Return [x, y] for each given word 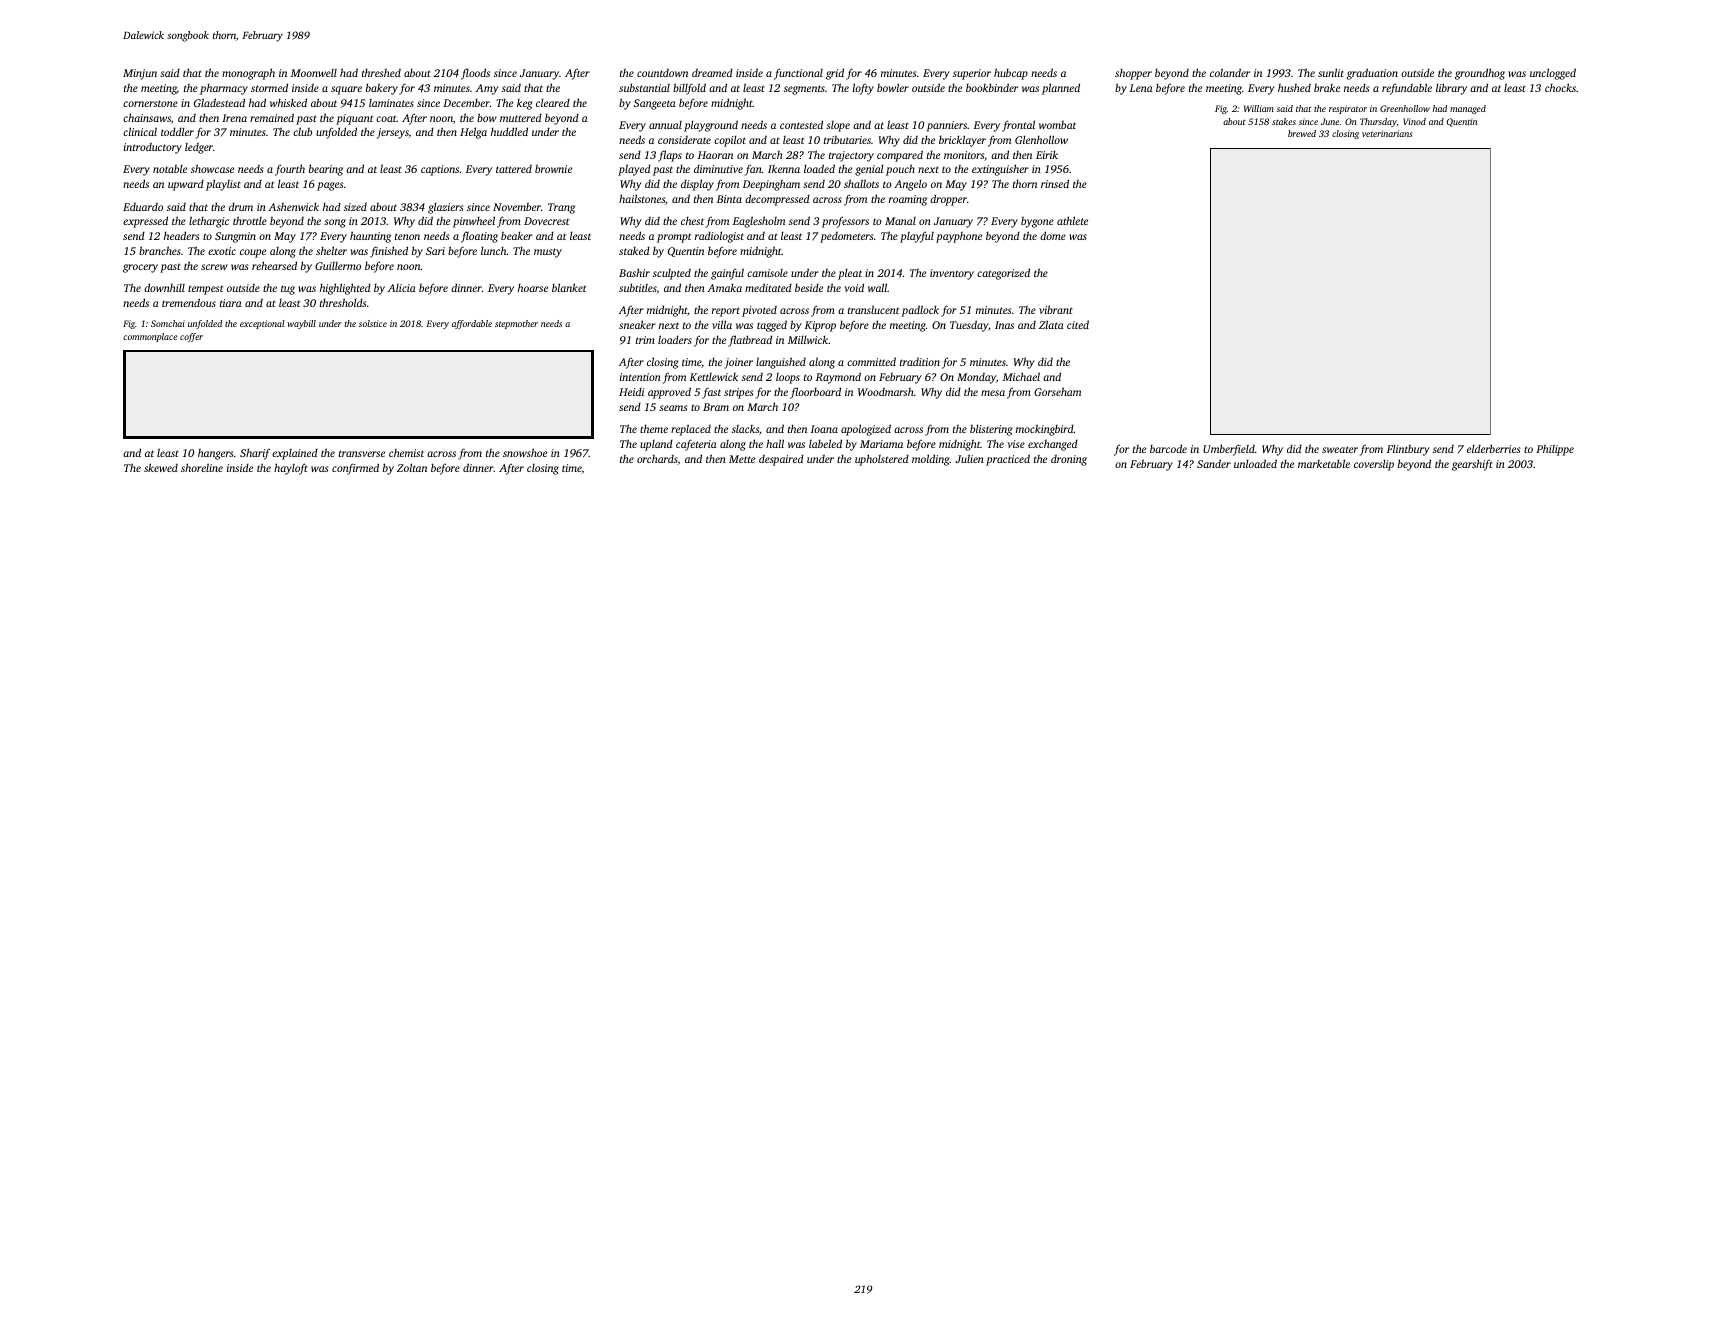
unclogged [1553, 74]
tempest [205, 290]
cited [1078, 324]
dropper [948, 200]
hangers [215, 454]
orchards [657, 459]
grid [835, 74]
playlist [223, 185]
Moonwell [314, 73]
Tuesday [969, 326]
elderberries [1493, 448]
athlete [1072, 220]
